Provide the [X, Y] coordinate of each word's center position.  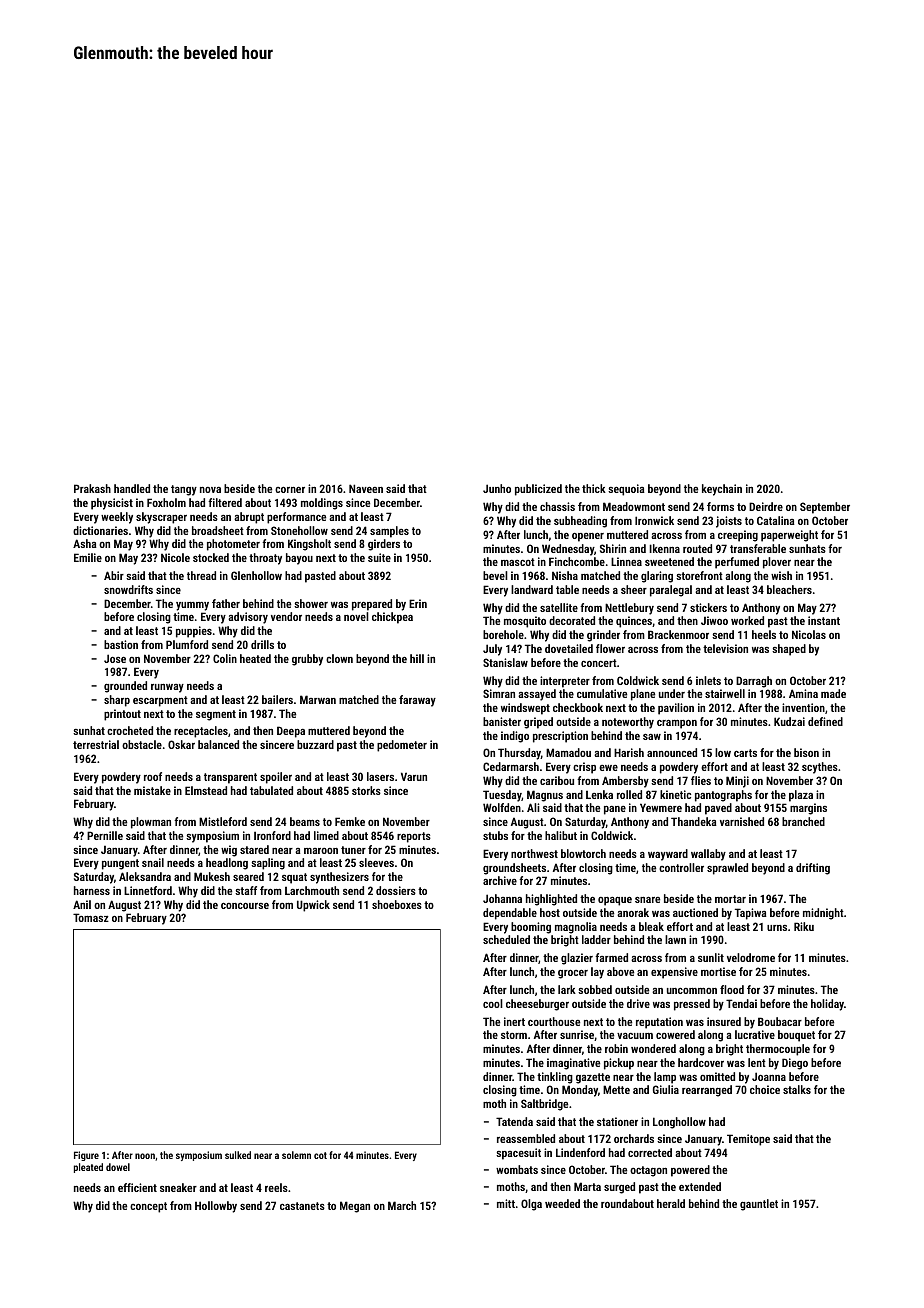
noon [145, 1156]
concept [148, 1207]
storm [514, 1035]
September [825, 508]
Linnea [626, 561]
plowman [151, 823]
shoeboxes [397, 904]
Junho [497, 488]
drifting [813, 869]
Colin [225, 658]
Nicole [175, 557]
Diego [795, 1064]
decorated [572, 620]
